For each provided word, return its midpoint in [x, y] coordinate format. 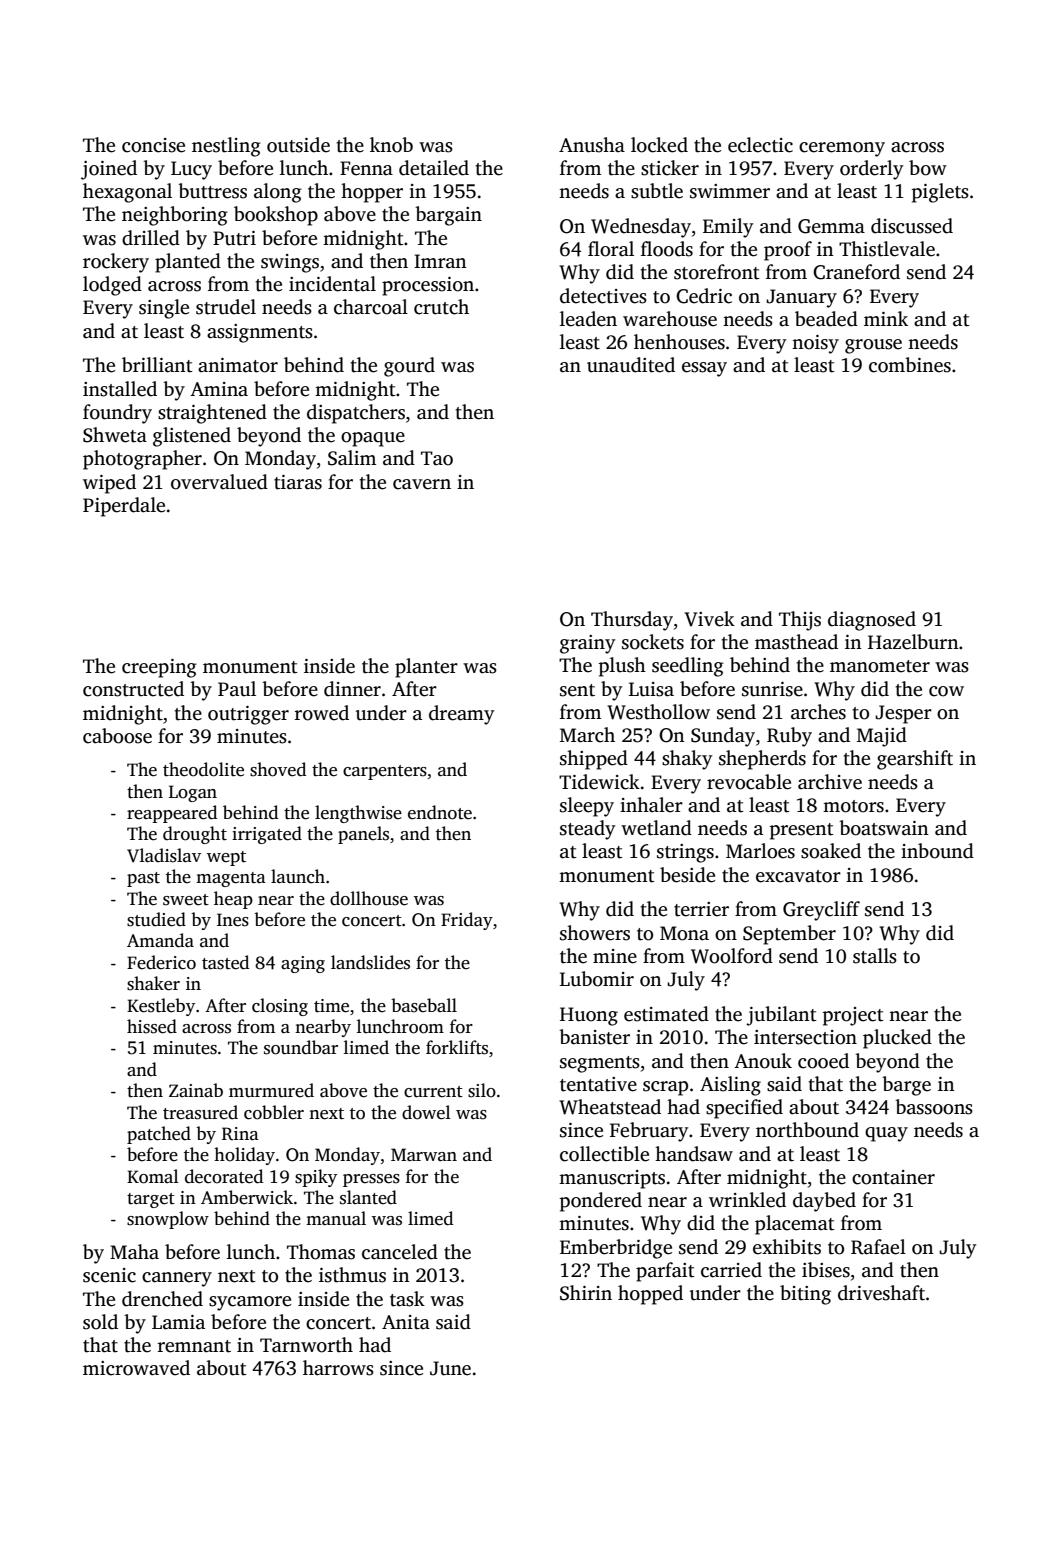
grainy [587, 644]
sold [100, 1322]
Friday [467, 921]
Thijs [800, 621]
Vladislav [164, 855]
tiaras [298, 482]
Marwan [424, 1154]
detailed [434, 168]
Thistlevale [887, 249]
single [164, 309]
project [853, 1016]
